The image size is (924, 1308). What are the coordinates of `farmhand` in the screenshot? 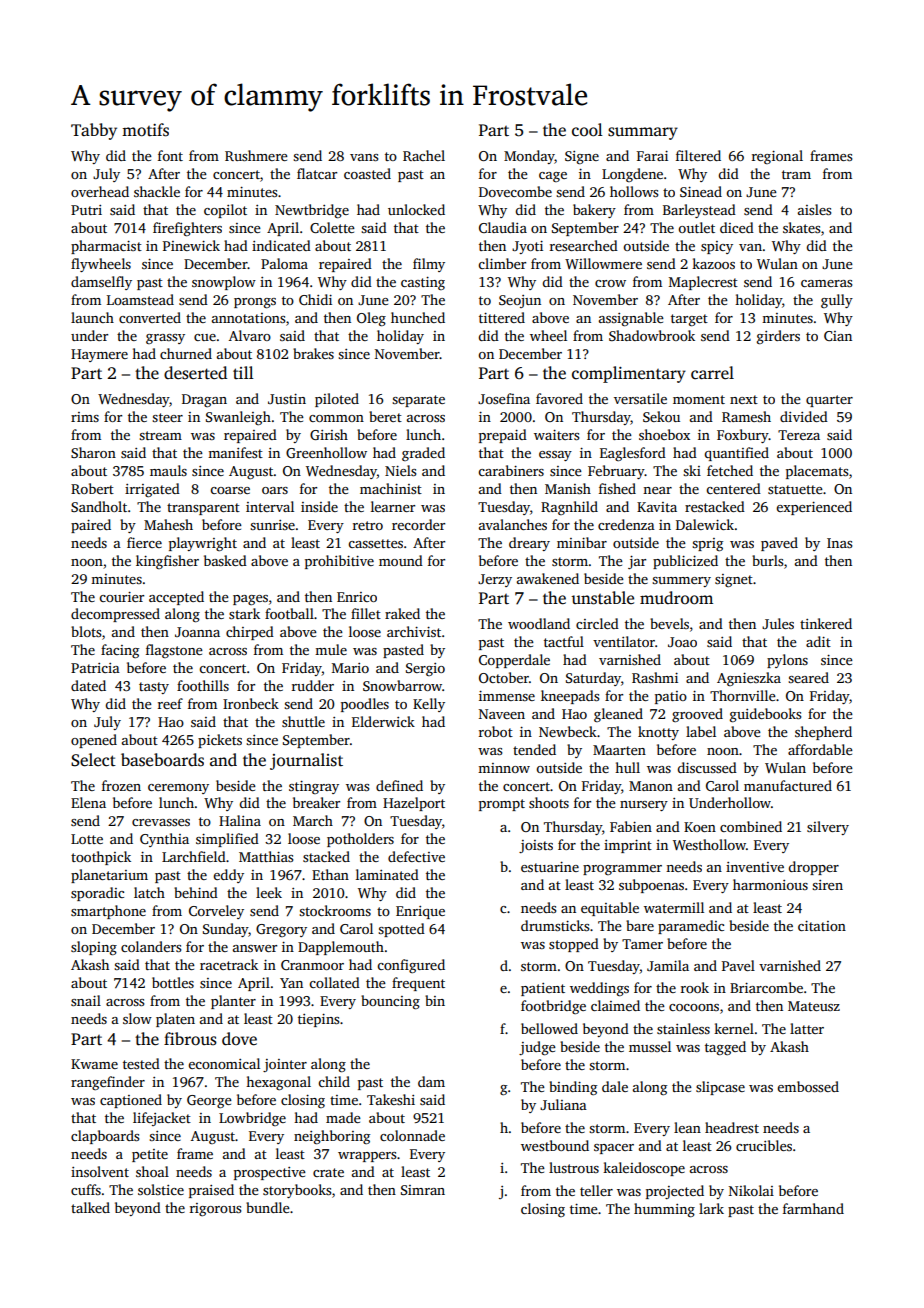 It's located at (813, 1208).
